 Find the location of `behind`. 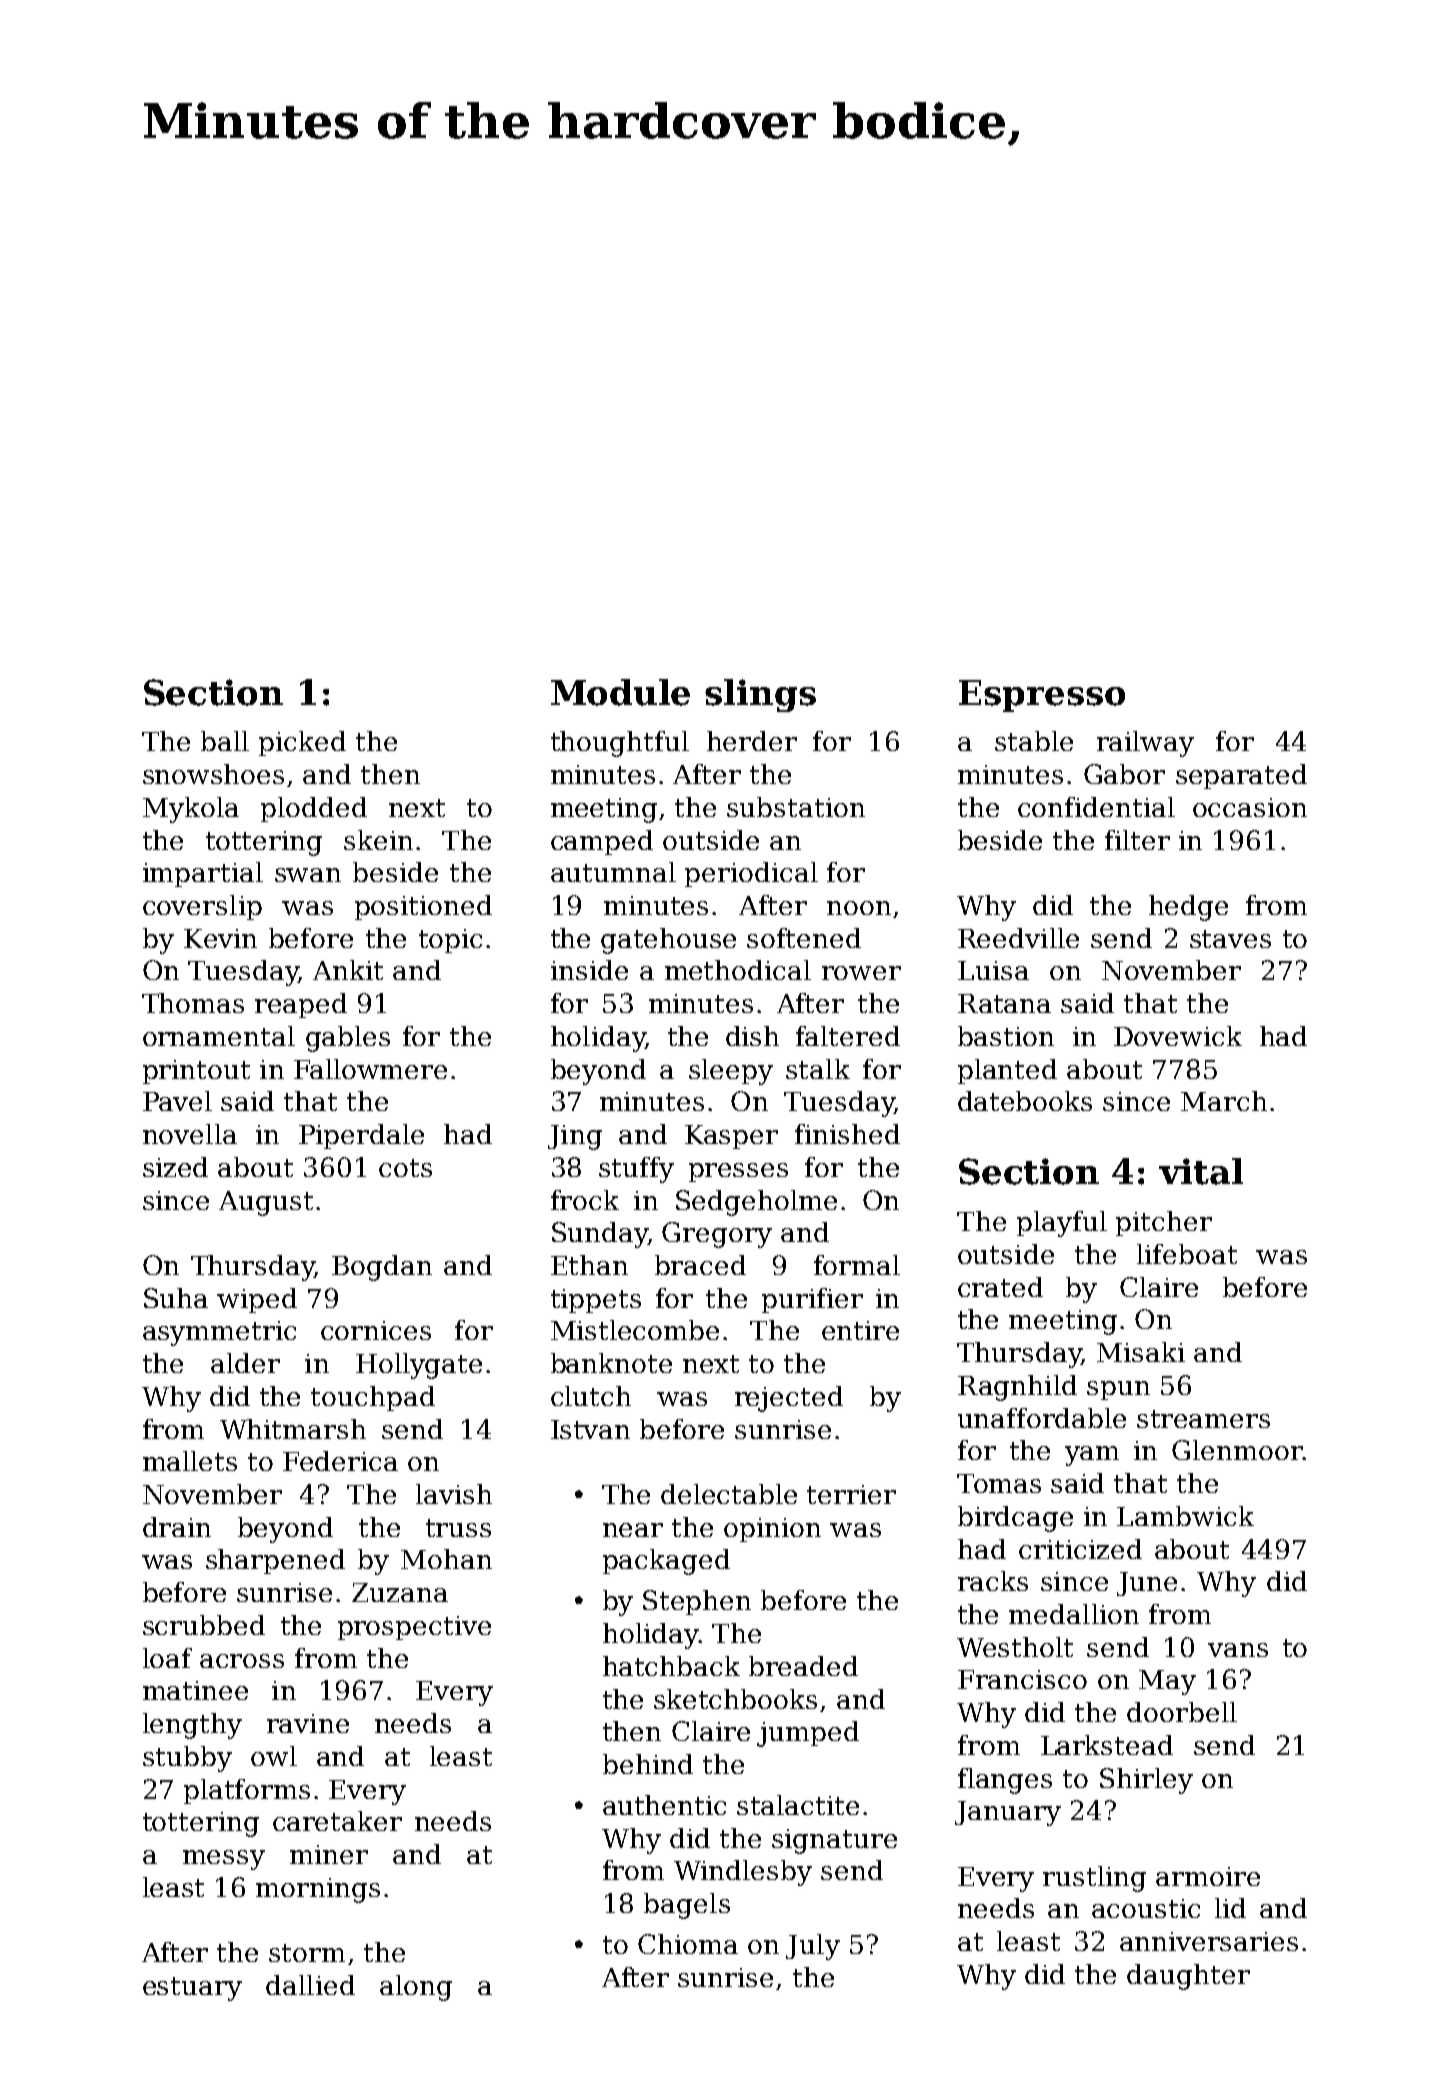

behind is located at coordinates (648, 1764).
